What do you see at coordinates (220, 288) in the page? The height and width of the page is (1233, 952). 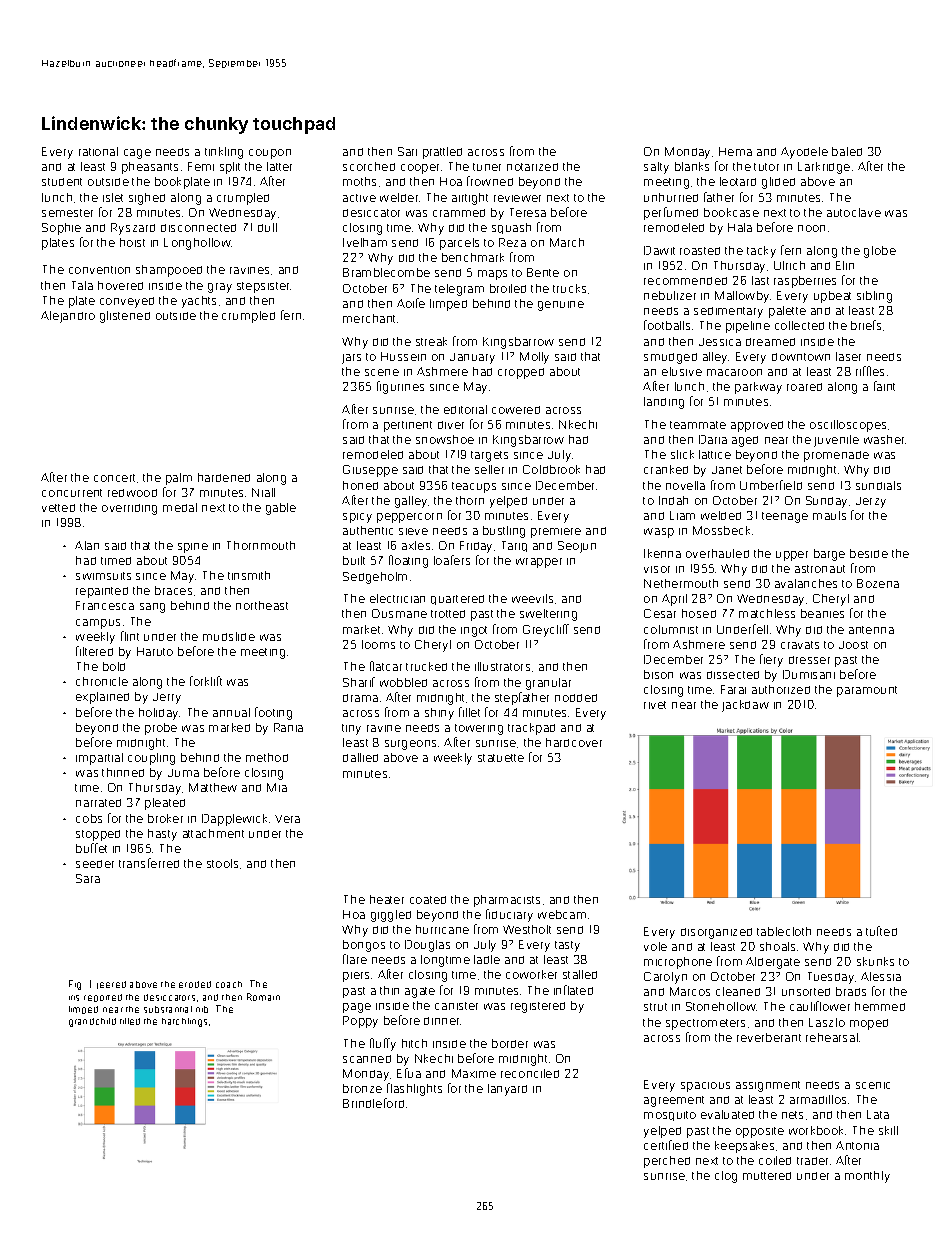 I see `gray` at bounding box center [220, 288].
